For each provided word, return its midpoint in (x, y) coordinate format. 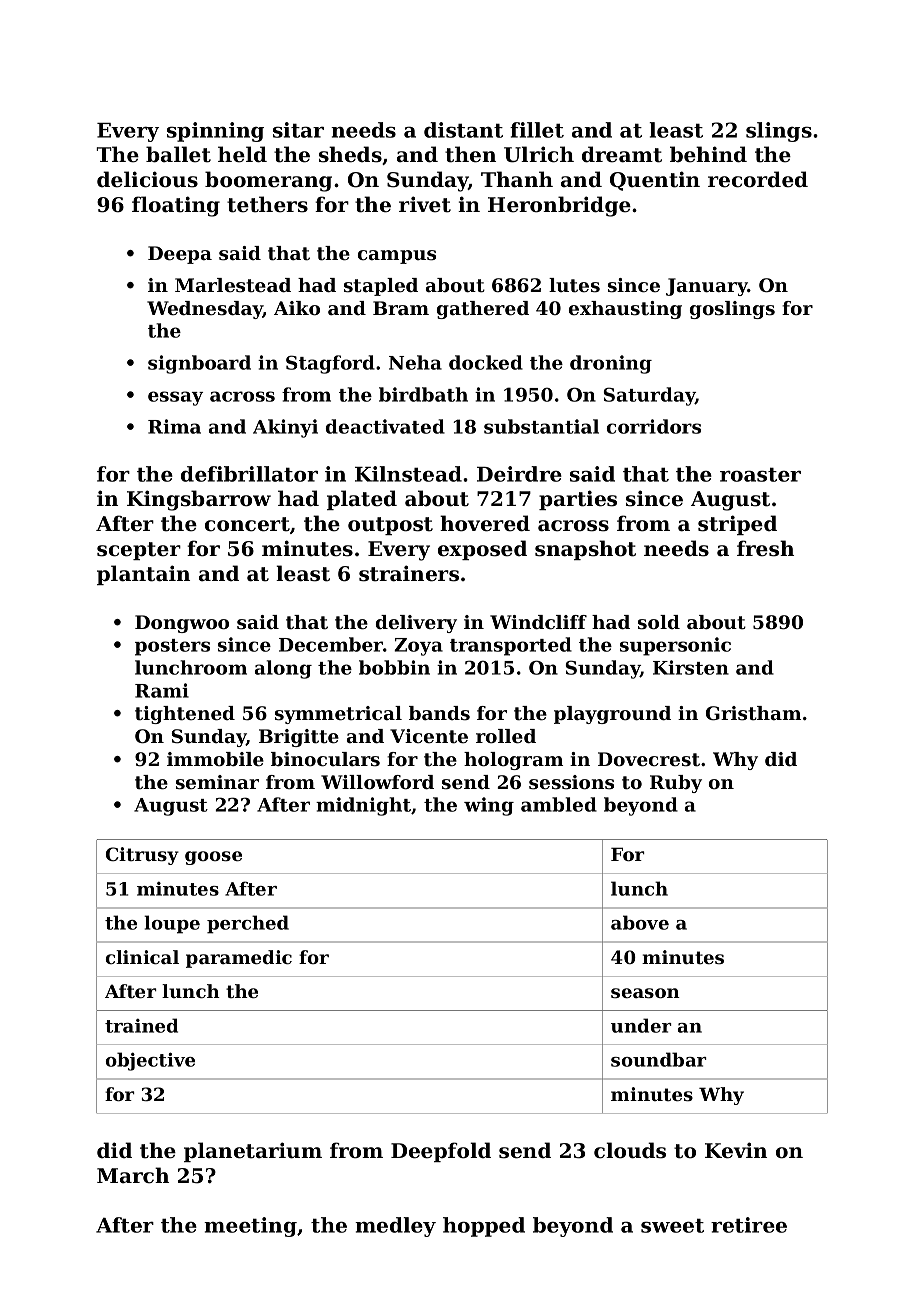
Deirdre (519, 474)
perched (248, 924)
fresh (765, 548)
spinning (215, 132)
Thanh (517, 179)
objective (150, 1061)
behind (708, 154)
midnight (364, 806)
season (645, 993)
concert (247, 524)
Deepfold (441, 1152)
